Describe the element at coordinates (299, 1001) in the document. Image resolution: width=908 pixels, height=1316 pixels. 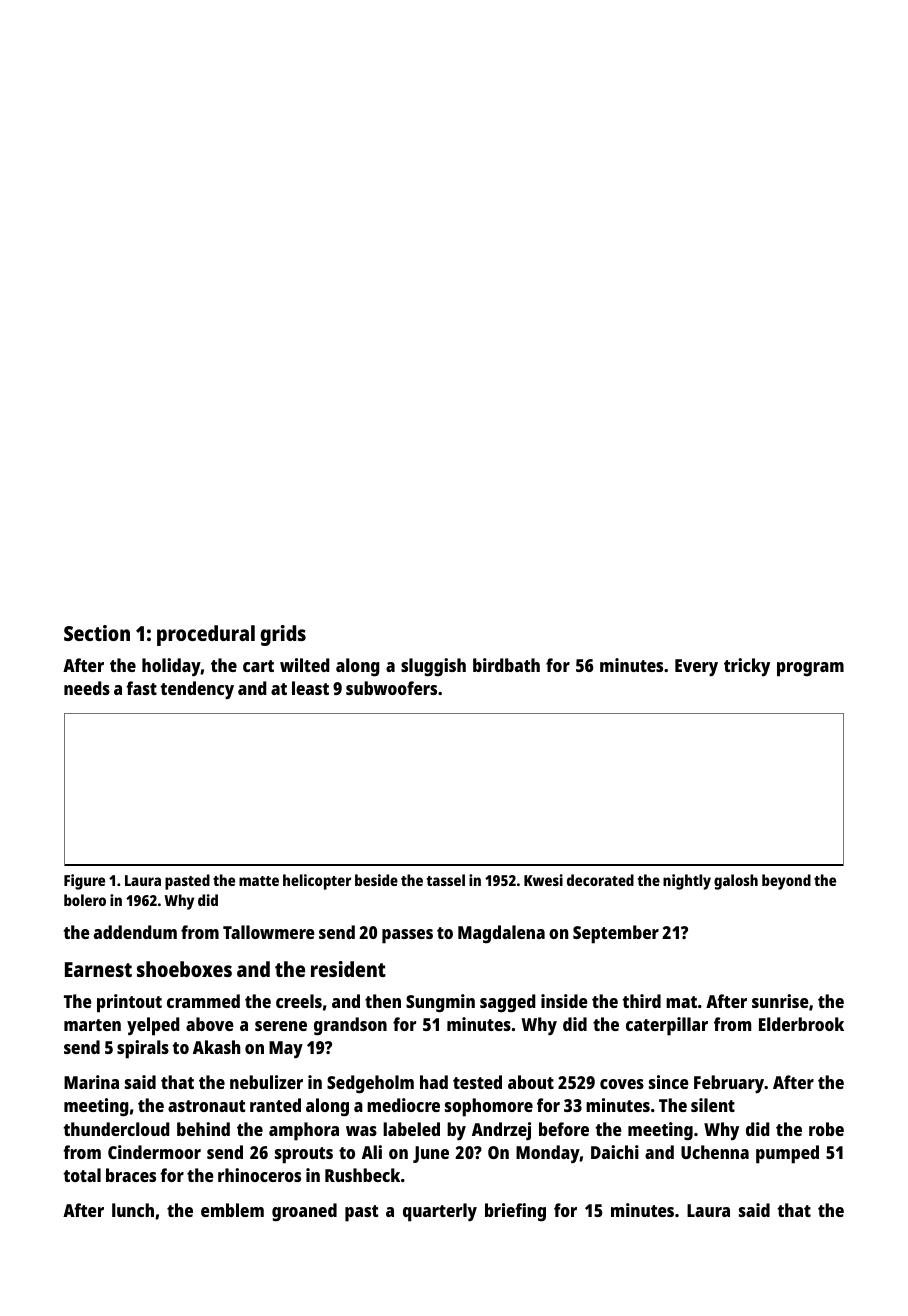
I see `creels` at that location.
